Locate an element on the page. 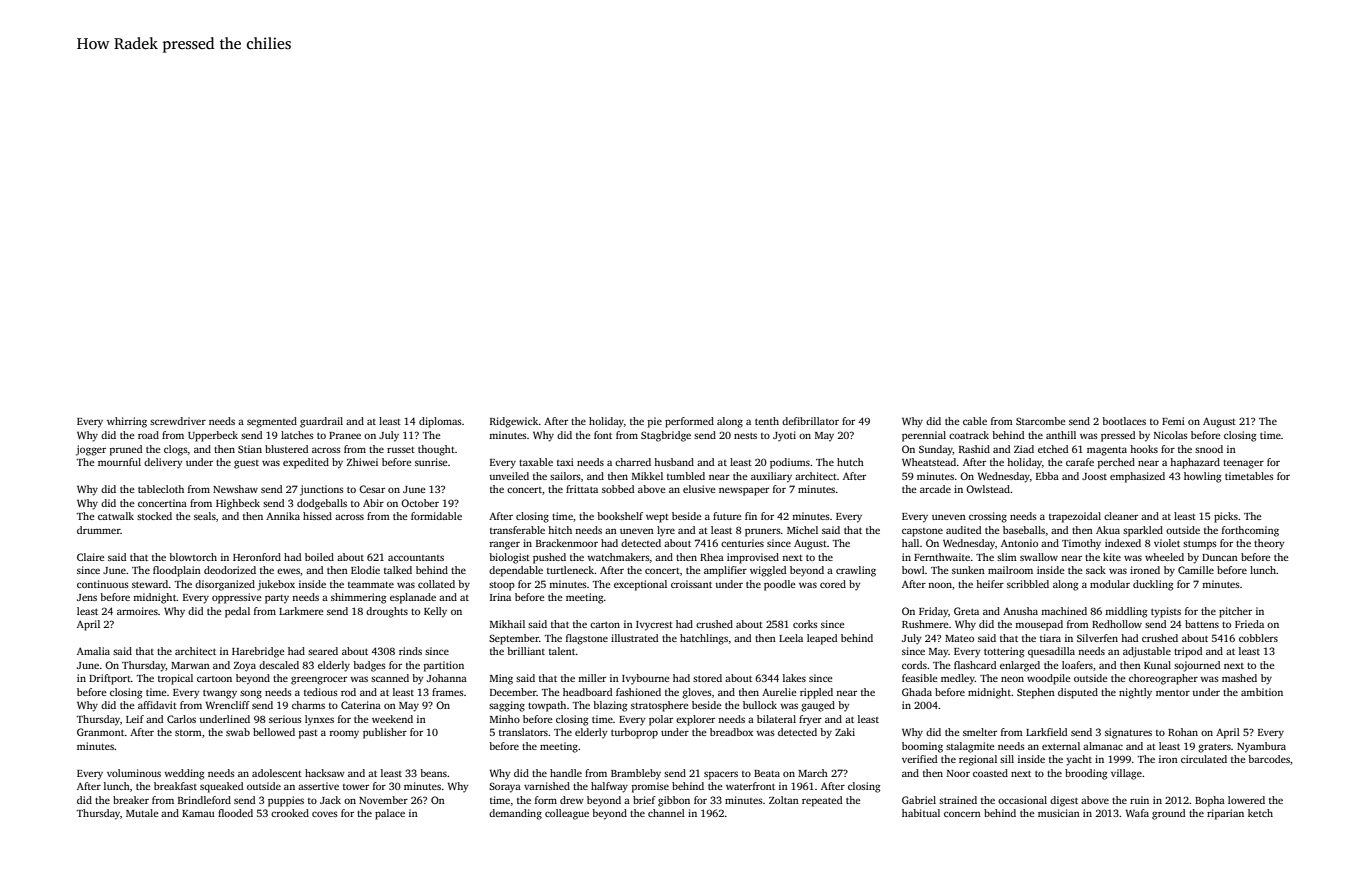 Image resolution: width=1372 pixels, height=887 pixels. ketch is located at coordinates (1260, 813).
